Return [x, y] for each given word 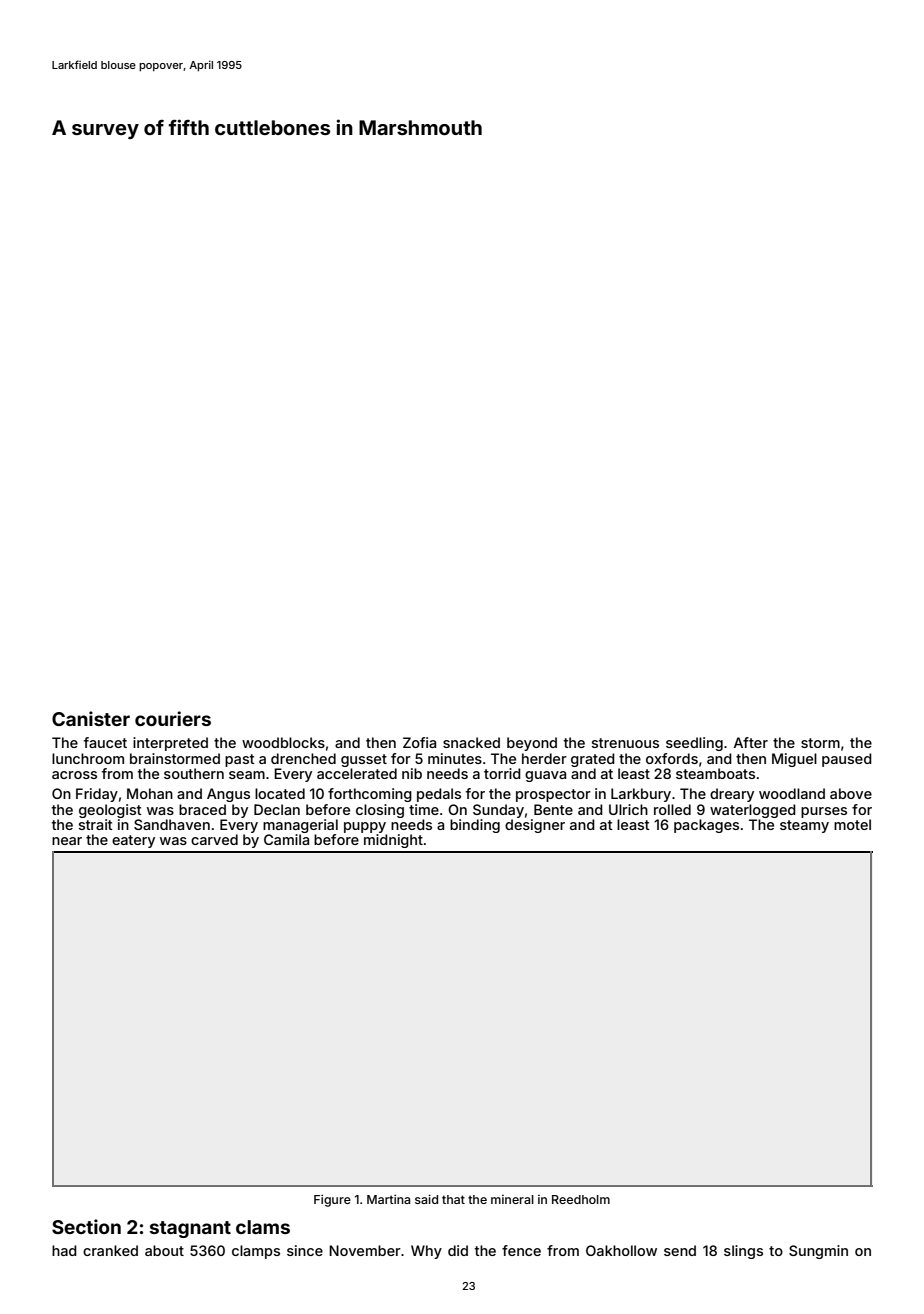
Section [86, 1226]
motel [852, 824]
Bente [553, 809]
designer [535, 826]
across [74, 775]
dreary [732, 795]
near [67, 841]
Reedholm [581, 1199]
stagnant [190, 1229]
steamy [804, 826]
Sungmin [818, 1252]
